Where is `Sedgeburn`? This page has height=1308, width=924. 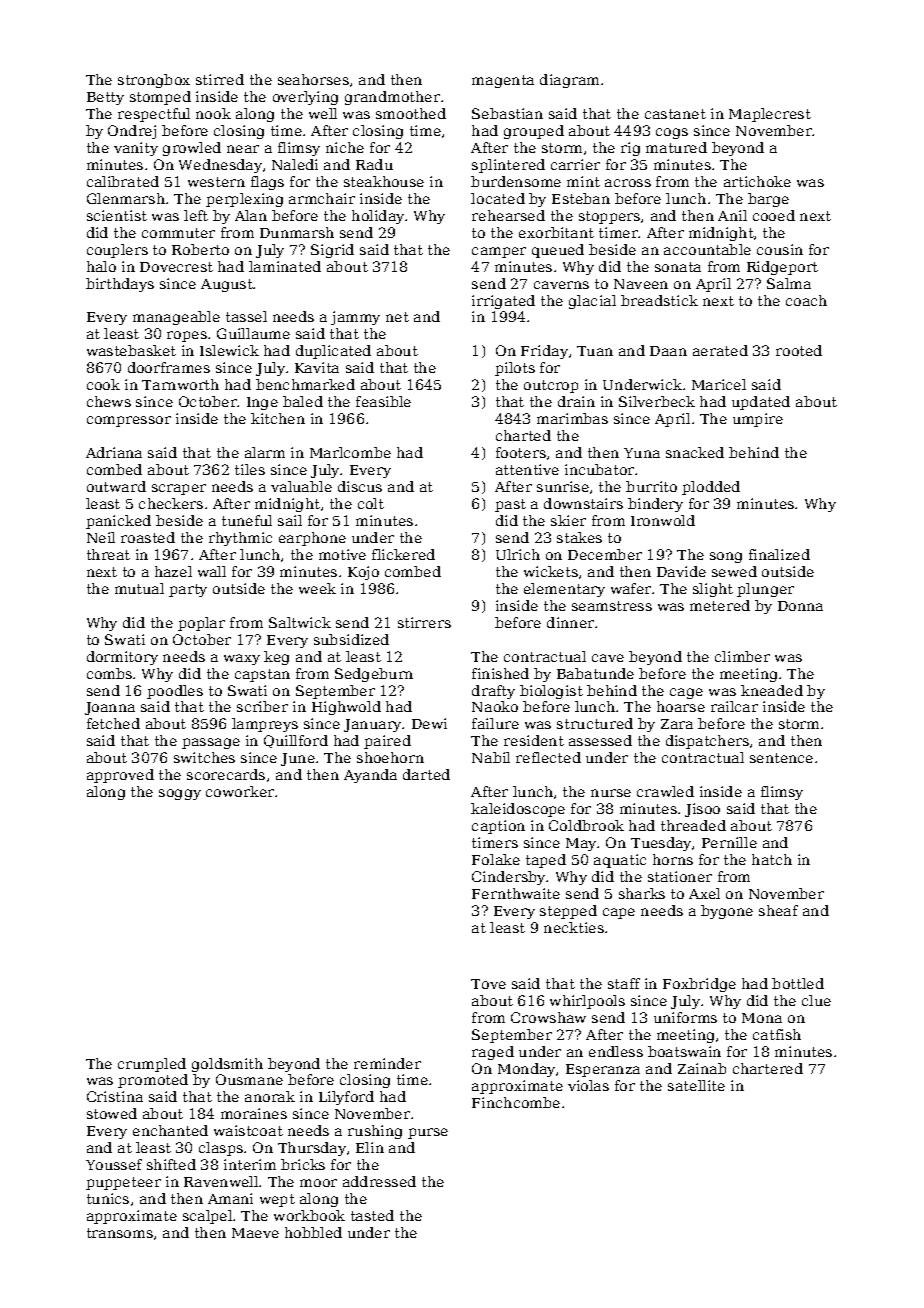
Sedgeburn is located at coordinates (374, 675).
